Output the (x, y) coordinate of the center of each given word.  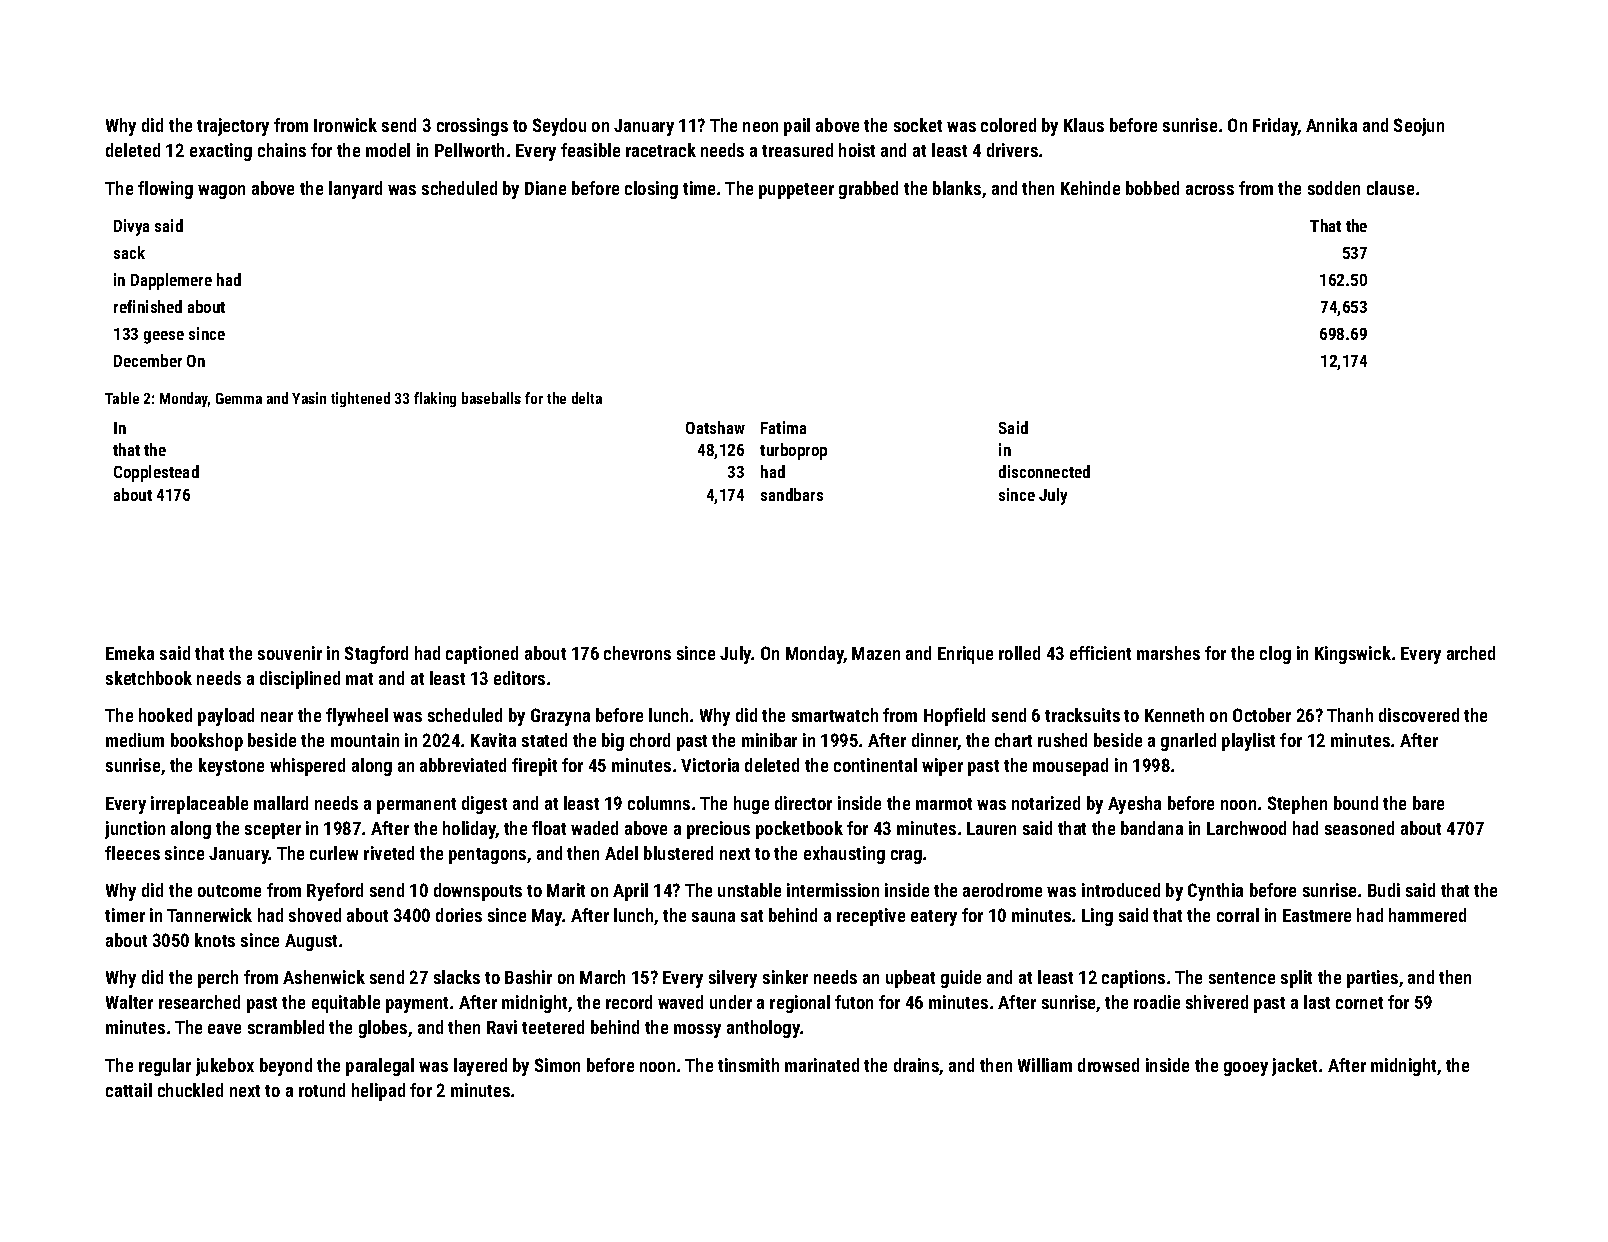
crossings (472, 127)
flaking (435, 399)
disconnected (1044, 471)
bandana (1152, 828)
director (803, 803)
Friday (1275, 127)
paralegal (380, 1067)
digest (484, 805)
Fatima (783, 427)
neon (760, 127)
